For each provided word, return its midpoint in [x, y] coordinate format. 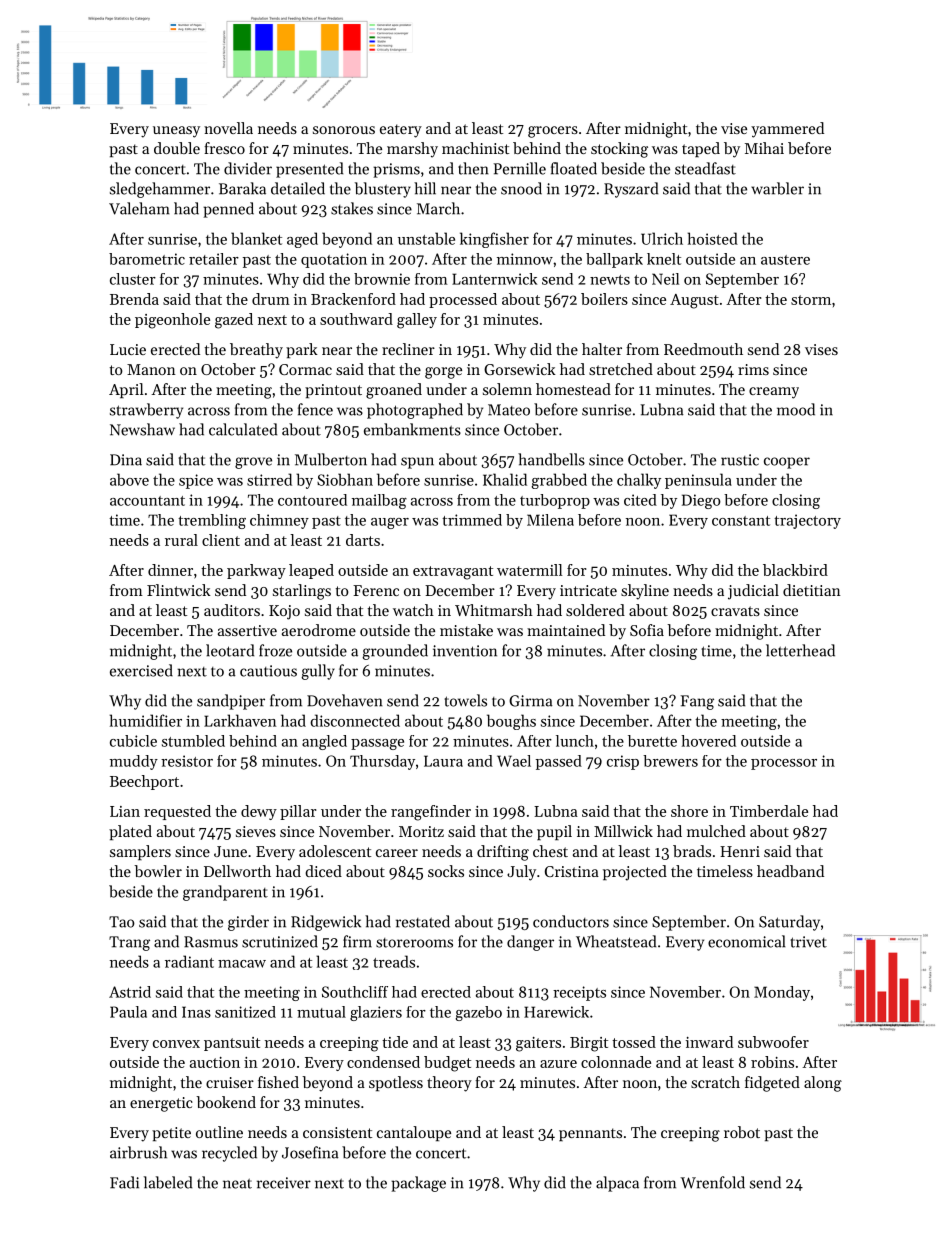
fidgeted [772, 1084]
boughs [511, 722]
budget [447, 1064]
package [418, 1184]
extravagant [453, 573]
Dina [126, 460]
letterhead [800, 650]
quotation [334, 260]
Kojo [284, 612]
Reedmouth [703, 349]
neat [237, 1184]
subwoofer [773, 1042]
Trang [129, 943]
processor [784, 764]
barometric [147, 259]
